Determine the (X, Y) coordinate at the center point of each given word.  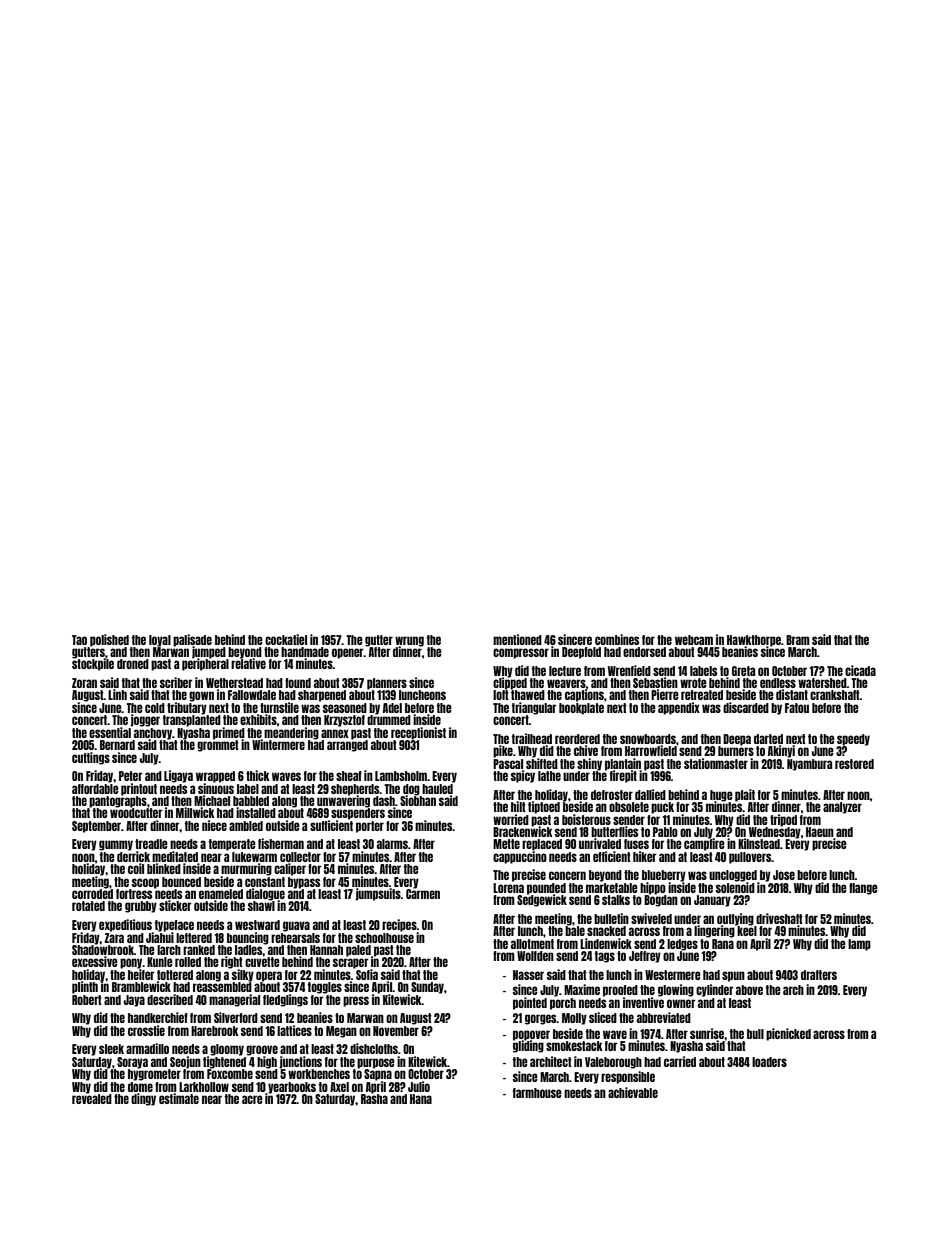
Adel (392, 708)
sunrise (707, 1033)
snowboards (648, 739)
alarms (392, 844)
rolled (188, 962)
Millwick (195, 812)
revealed (92, 1099)
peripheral (205, 665)
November (396, 1031)
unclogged (733, 876)
